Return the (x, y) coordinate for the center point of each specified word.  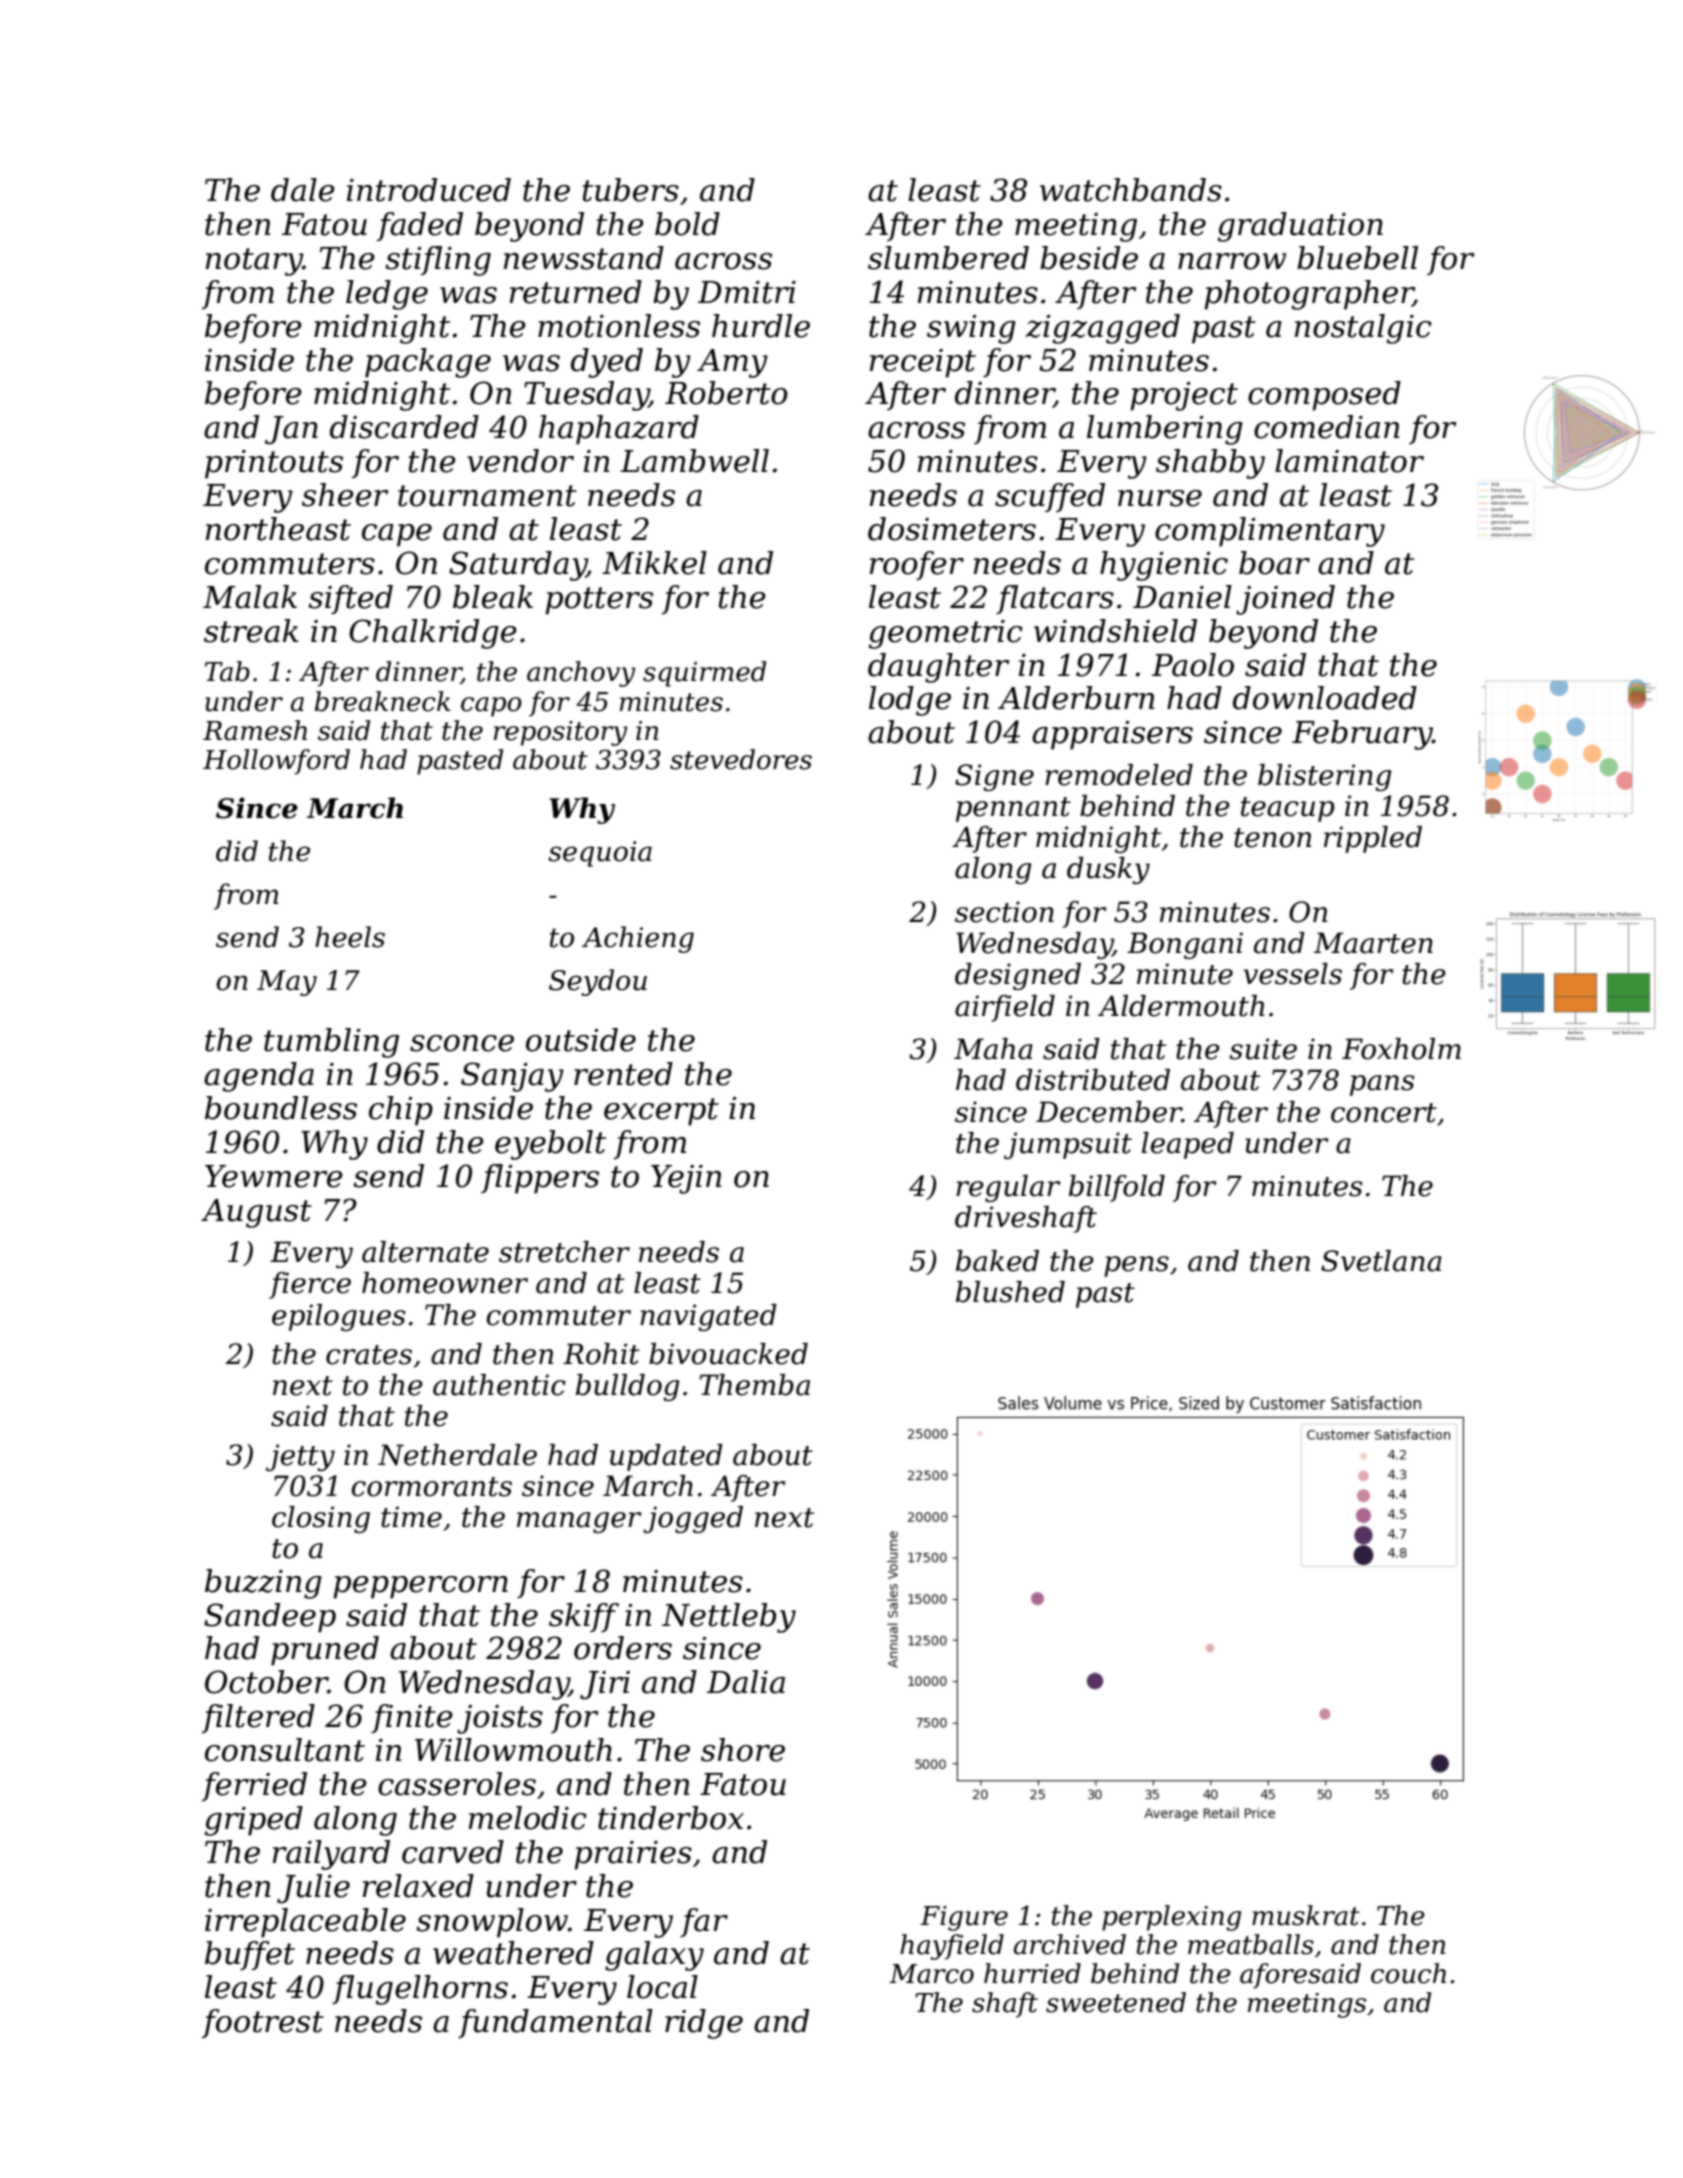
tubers (630, 190)
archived (1070, 1944)
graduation (1300, 227)
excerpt (661, 1112)
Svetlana (1381, 1261)
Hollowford (276, 762)
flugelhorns (420, 1990)
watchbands (1131, 190)
